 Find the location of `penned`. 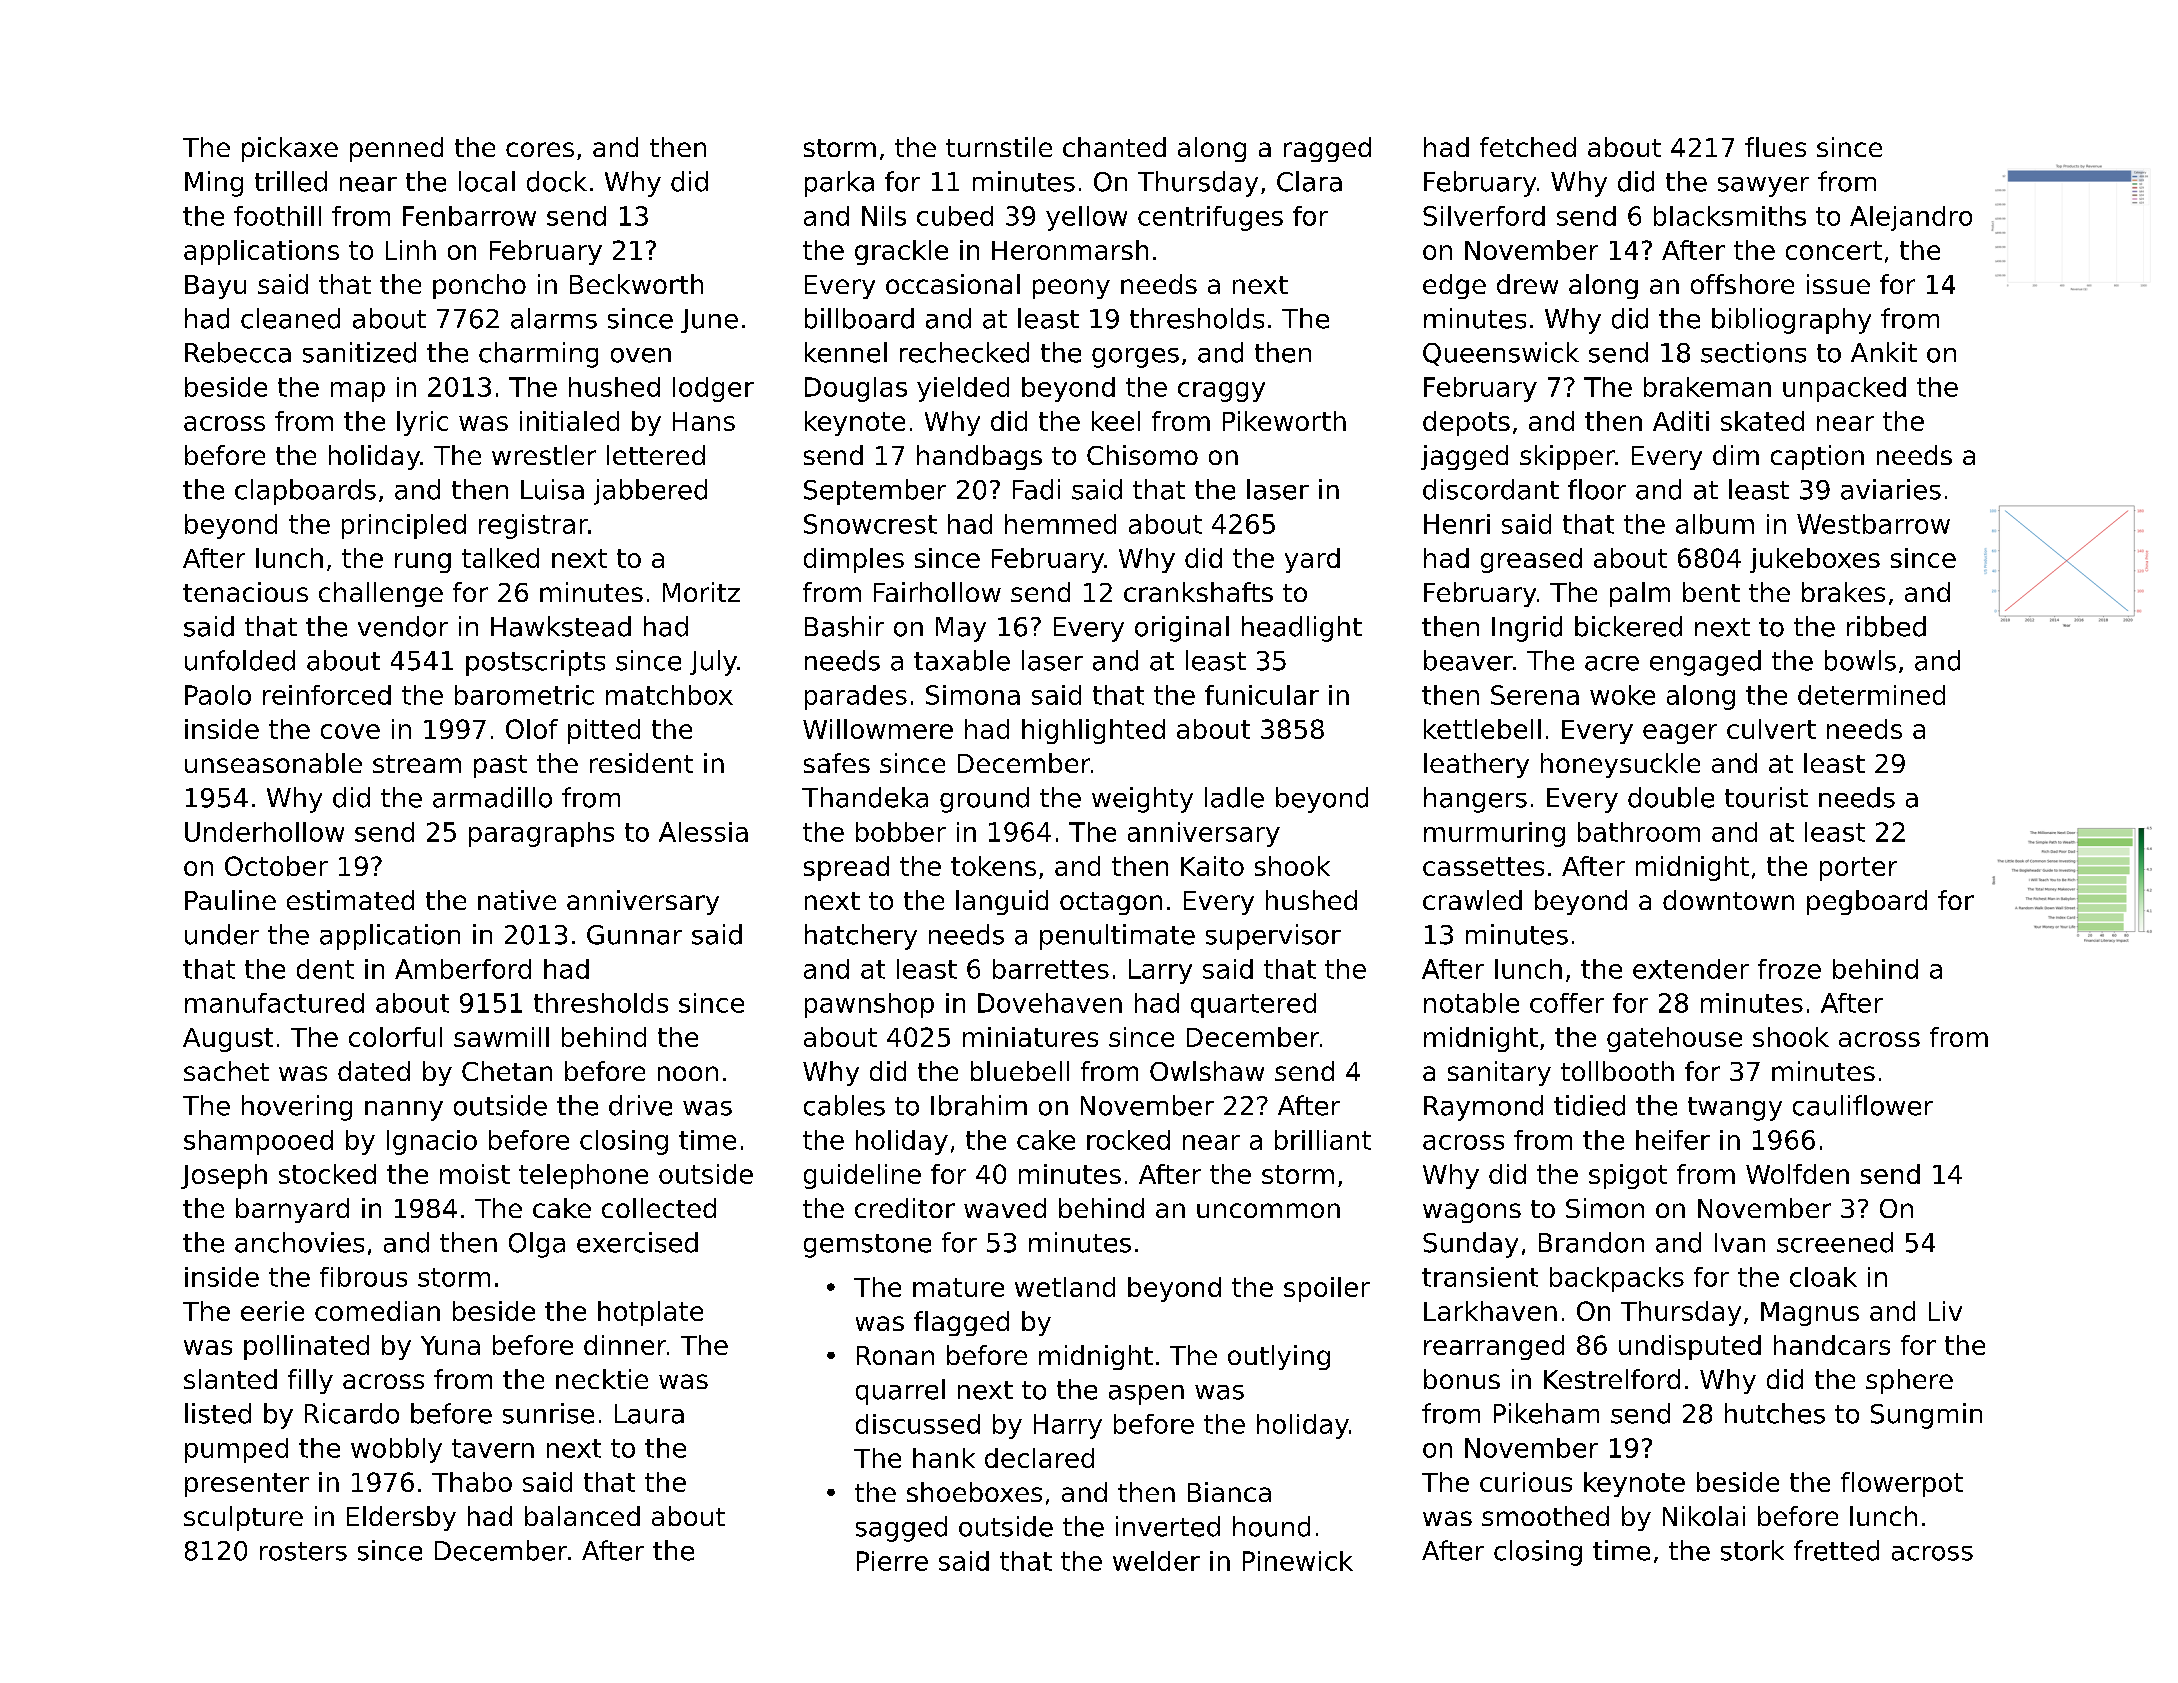

penned is located at coordinates (396, 149).
